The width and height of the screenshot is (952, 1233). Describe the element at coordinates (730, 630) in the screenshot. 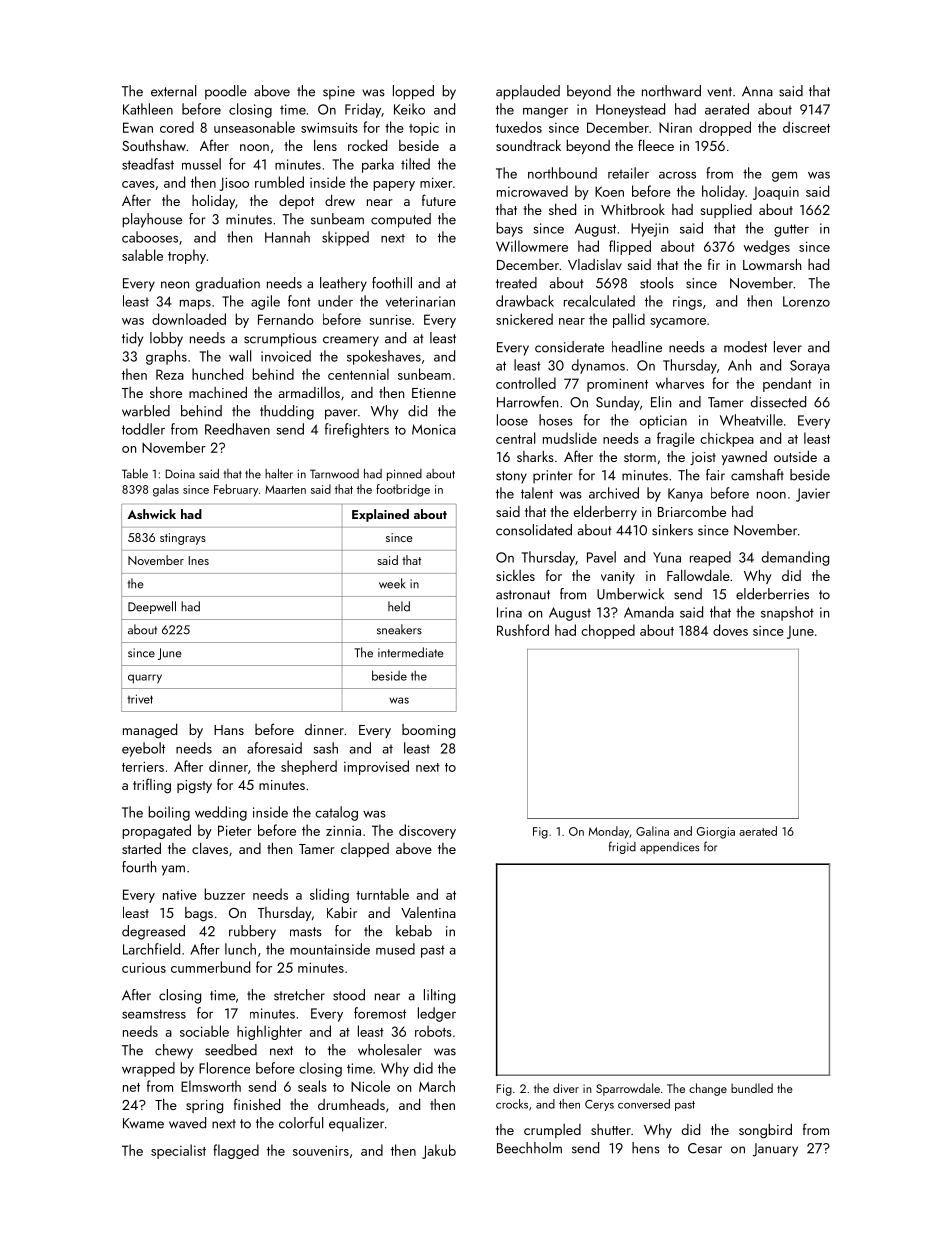

I see `doves` at that location.
